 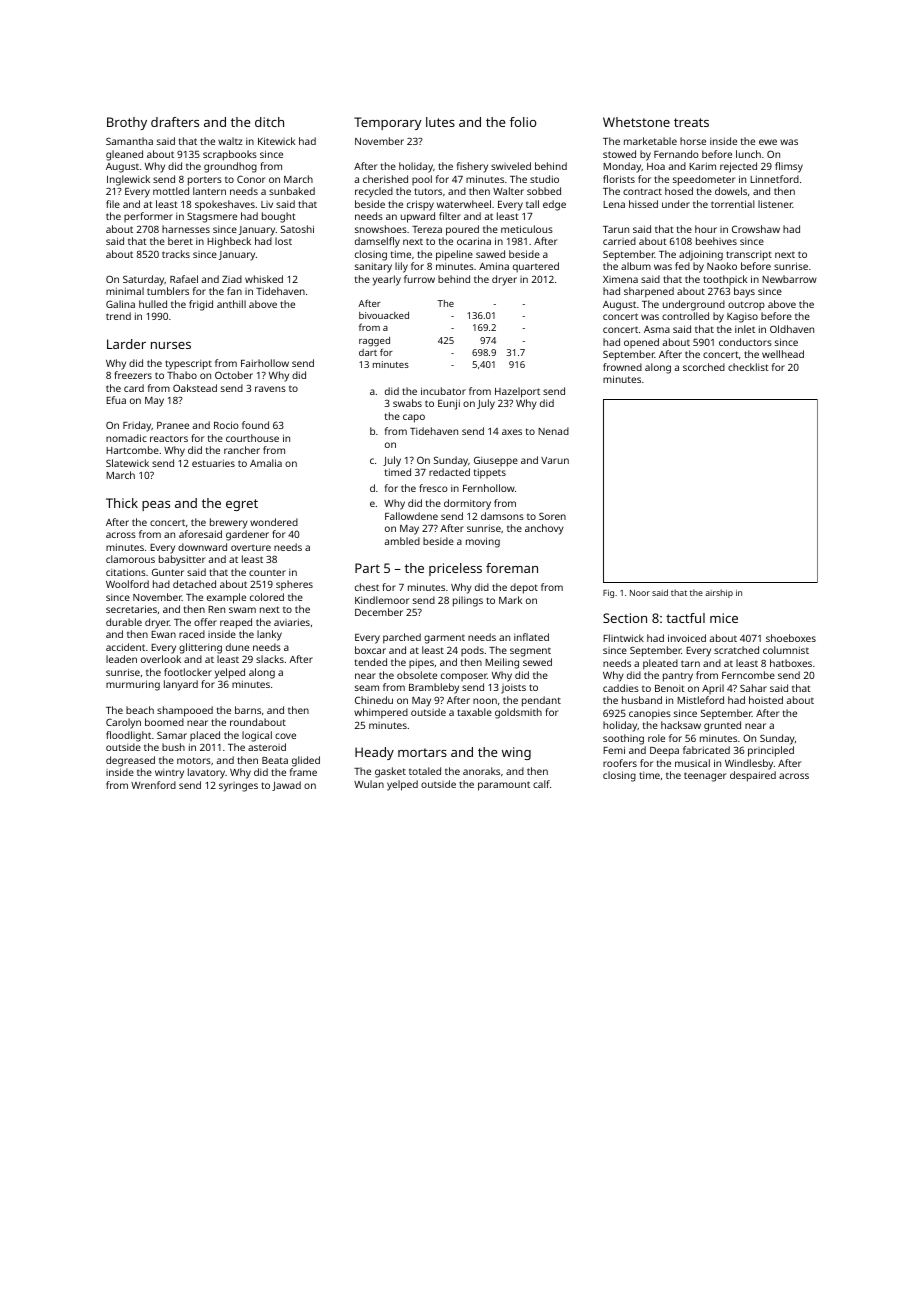 What do you see at coordinates (552, 516) in the image?
I see `Soren` at bounding box center [552, 516].
